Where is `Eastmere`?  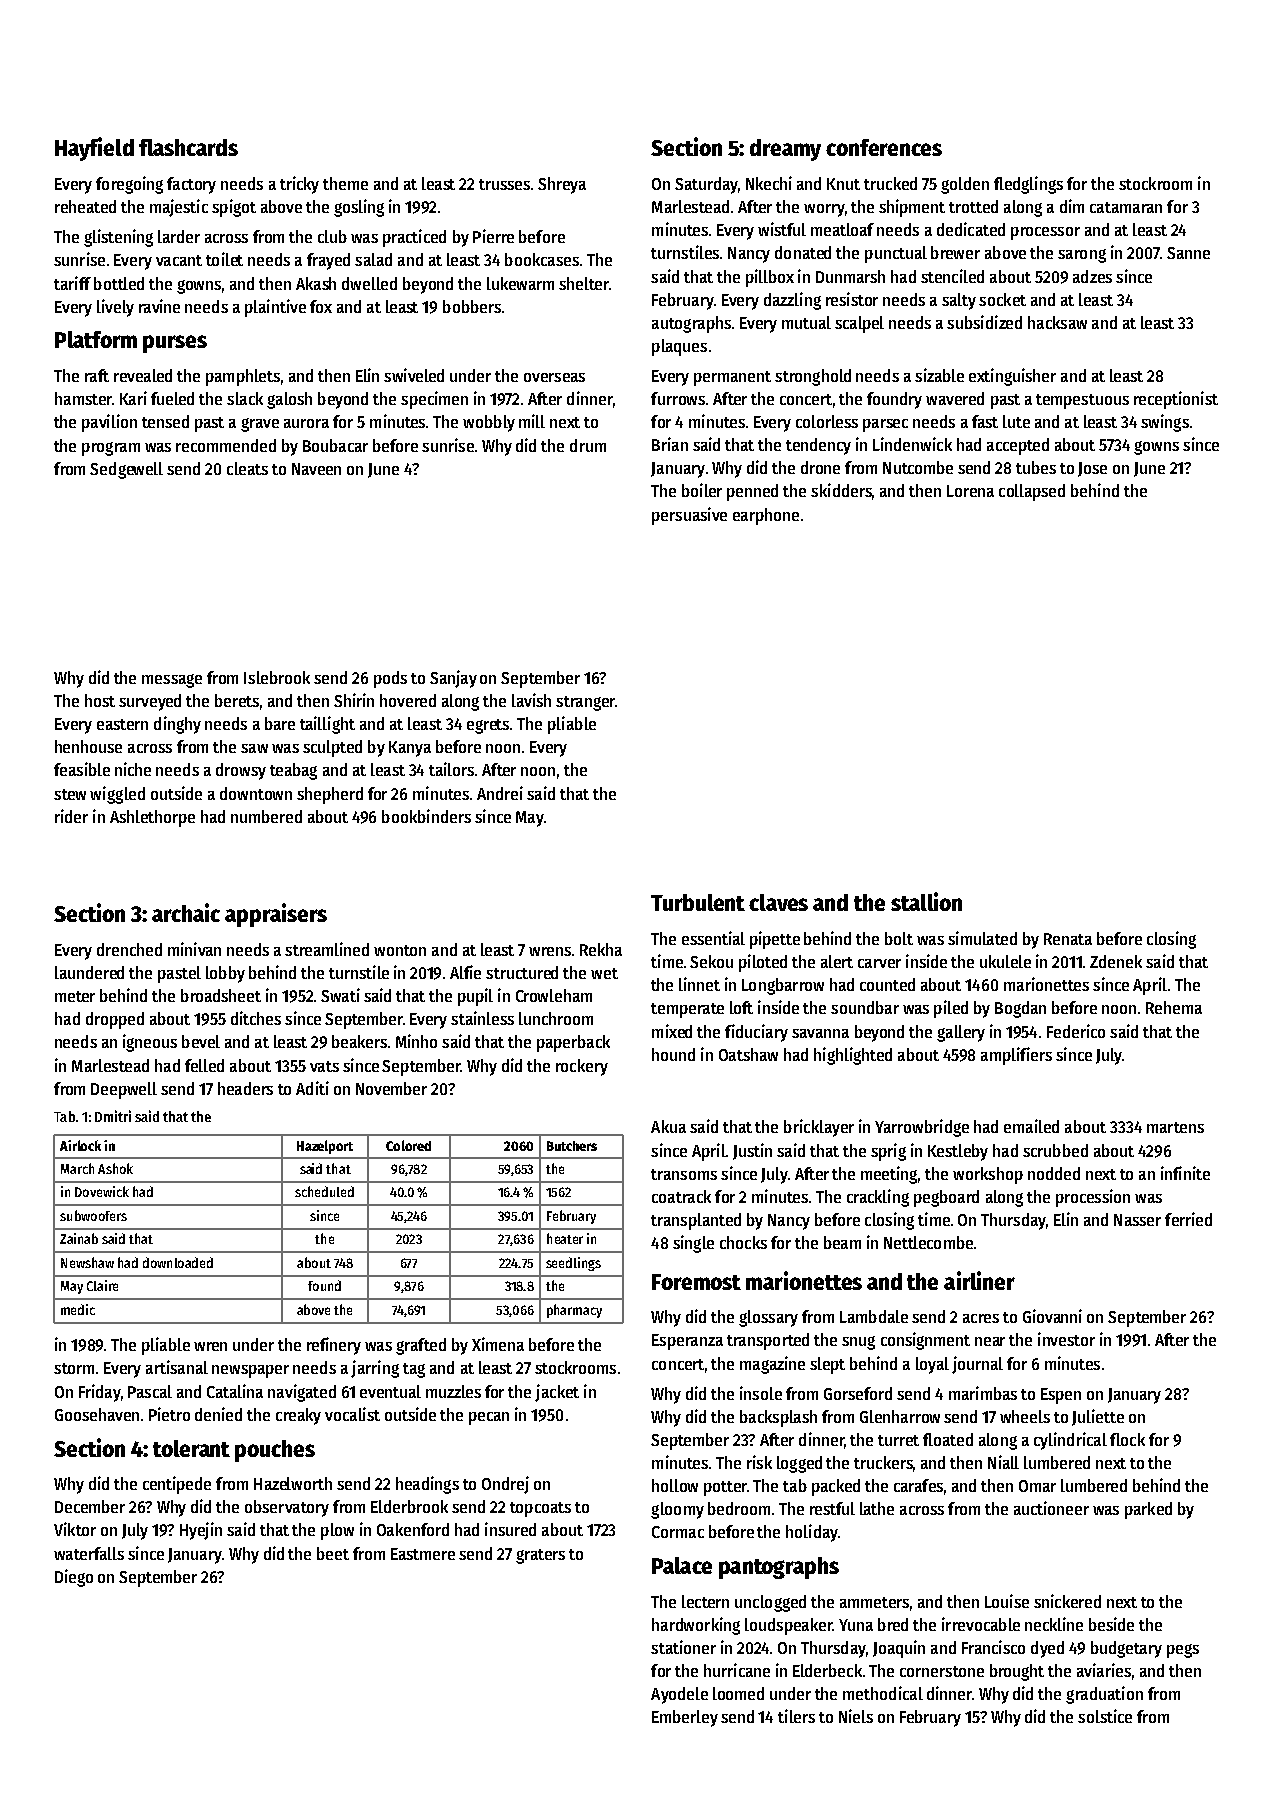 Eastmere is located at coordinates (423, 1554).
